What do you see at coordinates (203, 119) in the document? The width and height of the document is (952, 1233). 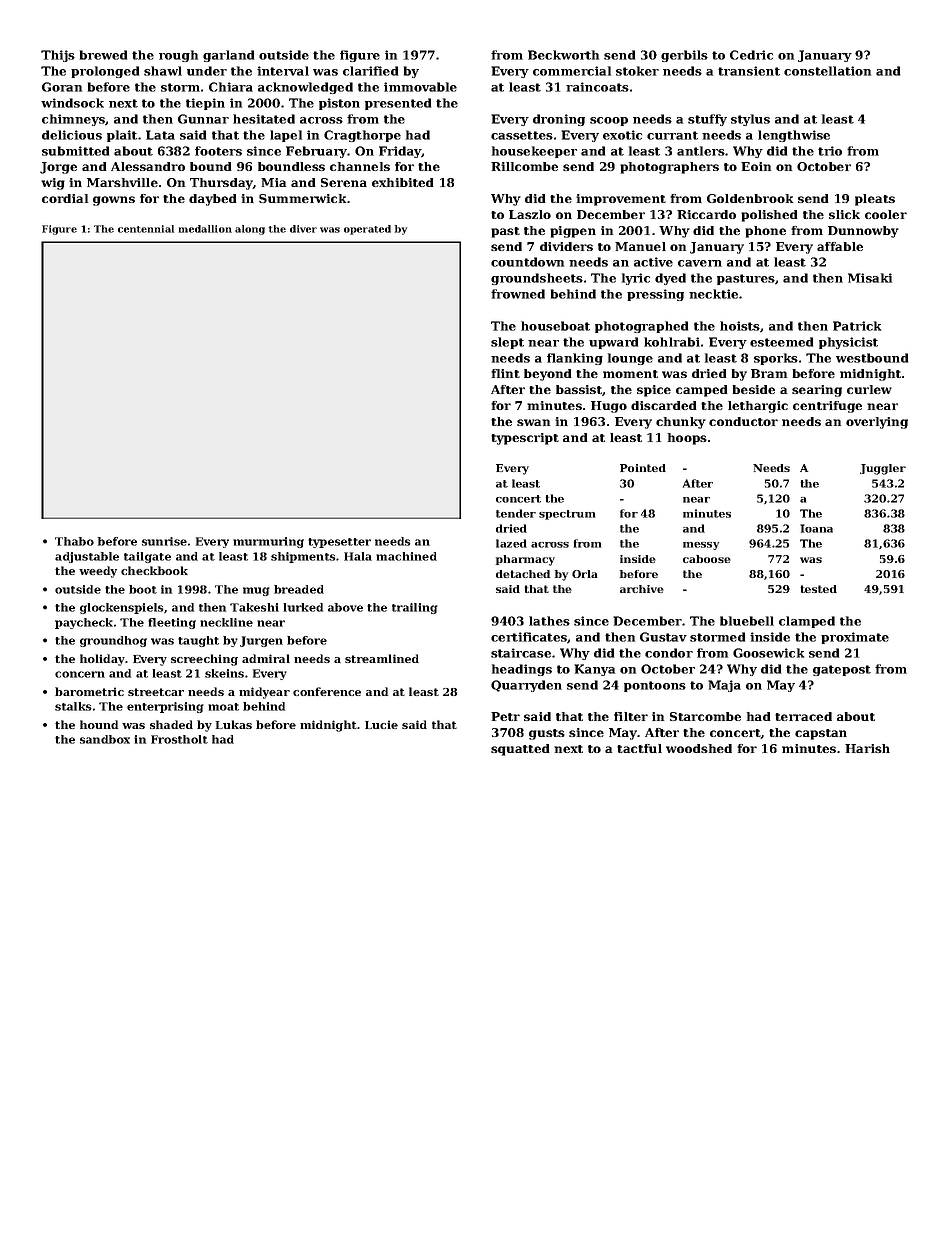 I see `Gunnar` at bounding box center [203, 119].
